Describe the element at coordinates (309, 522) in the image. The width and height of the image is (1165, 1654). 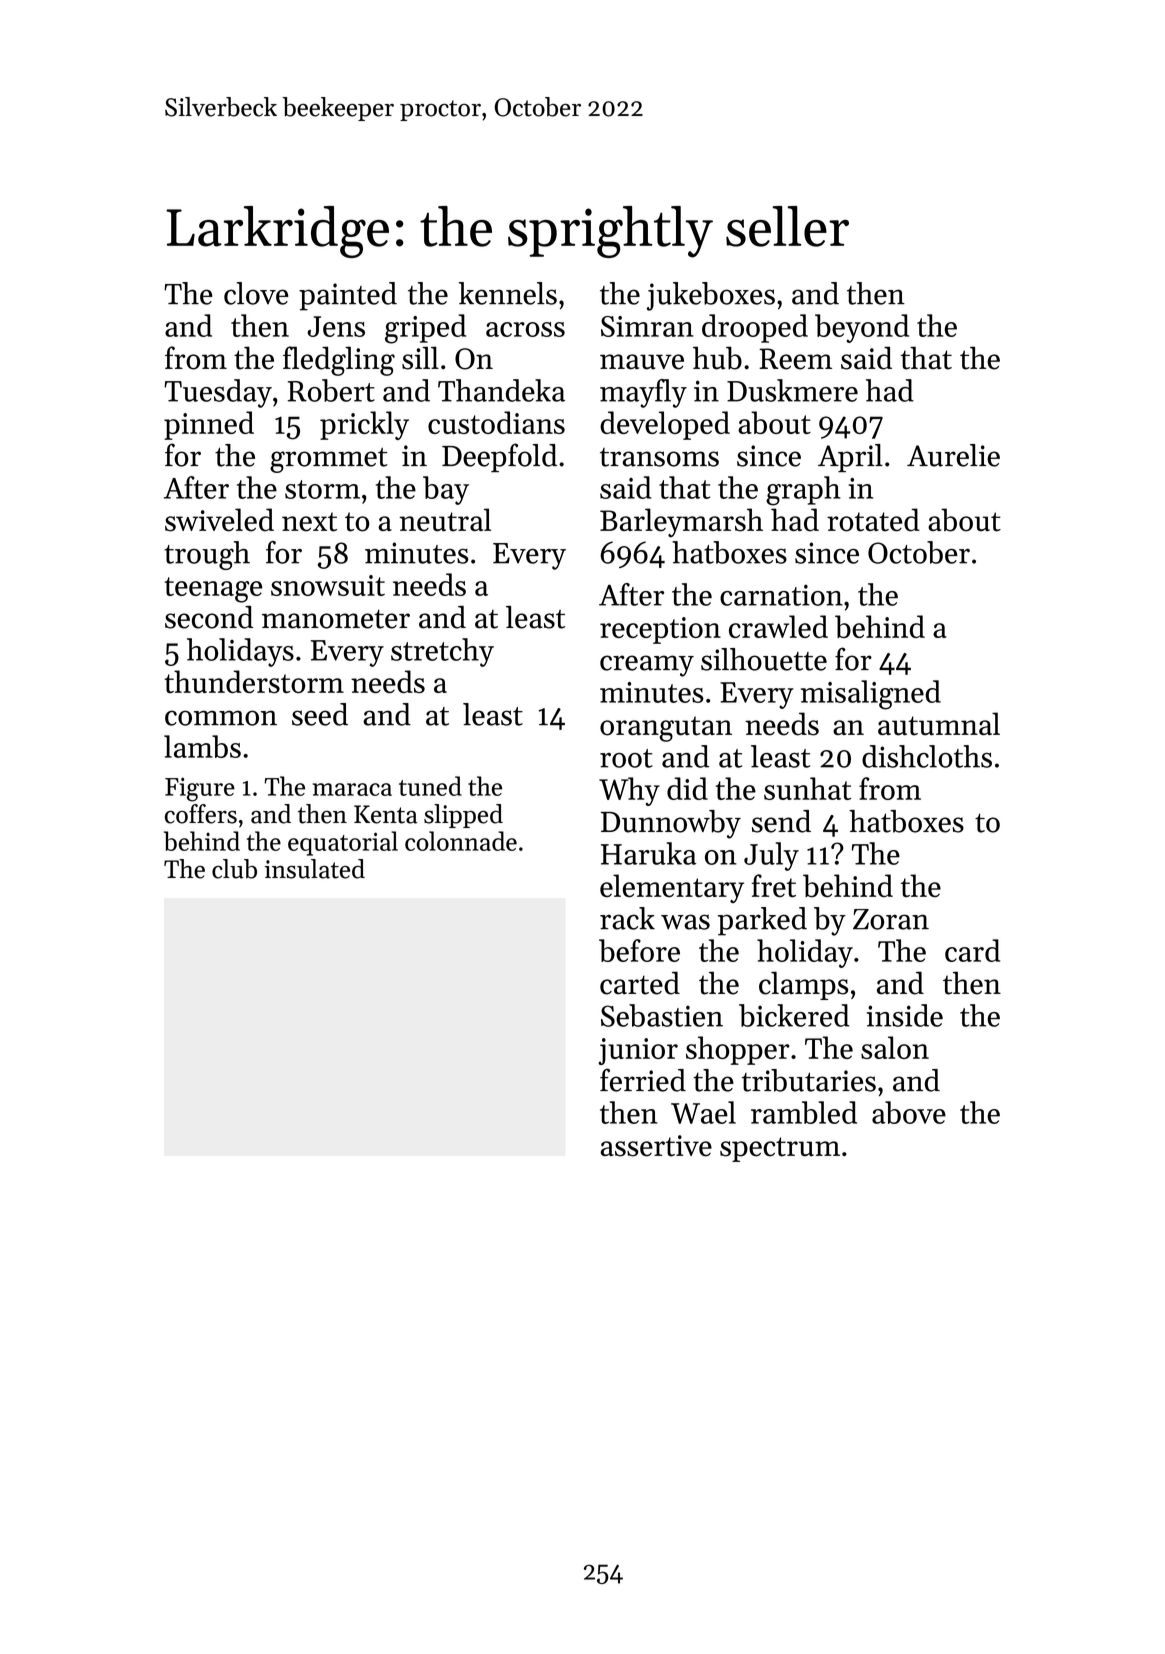
I see `next` at that location.
